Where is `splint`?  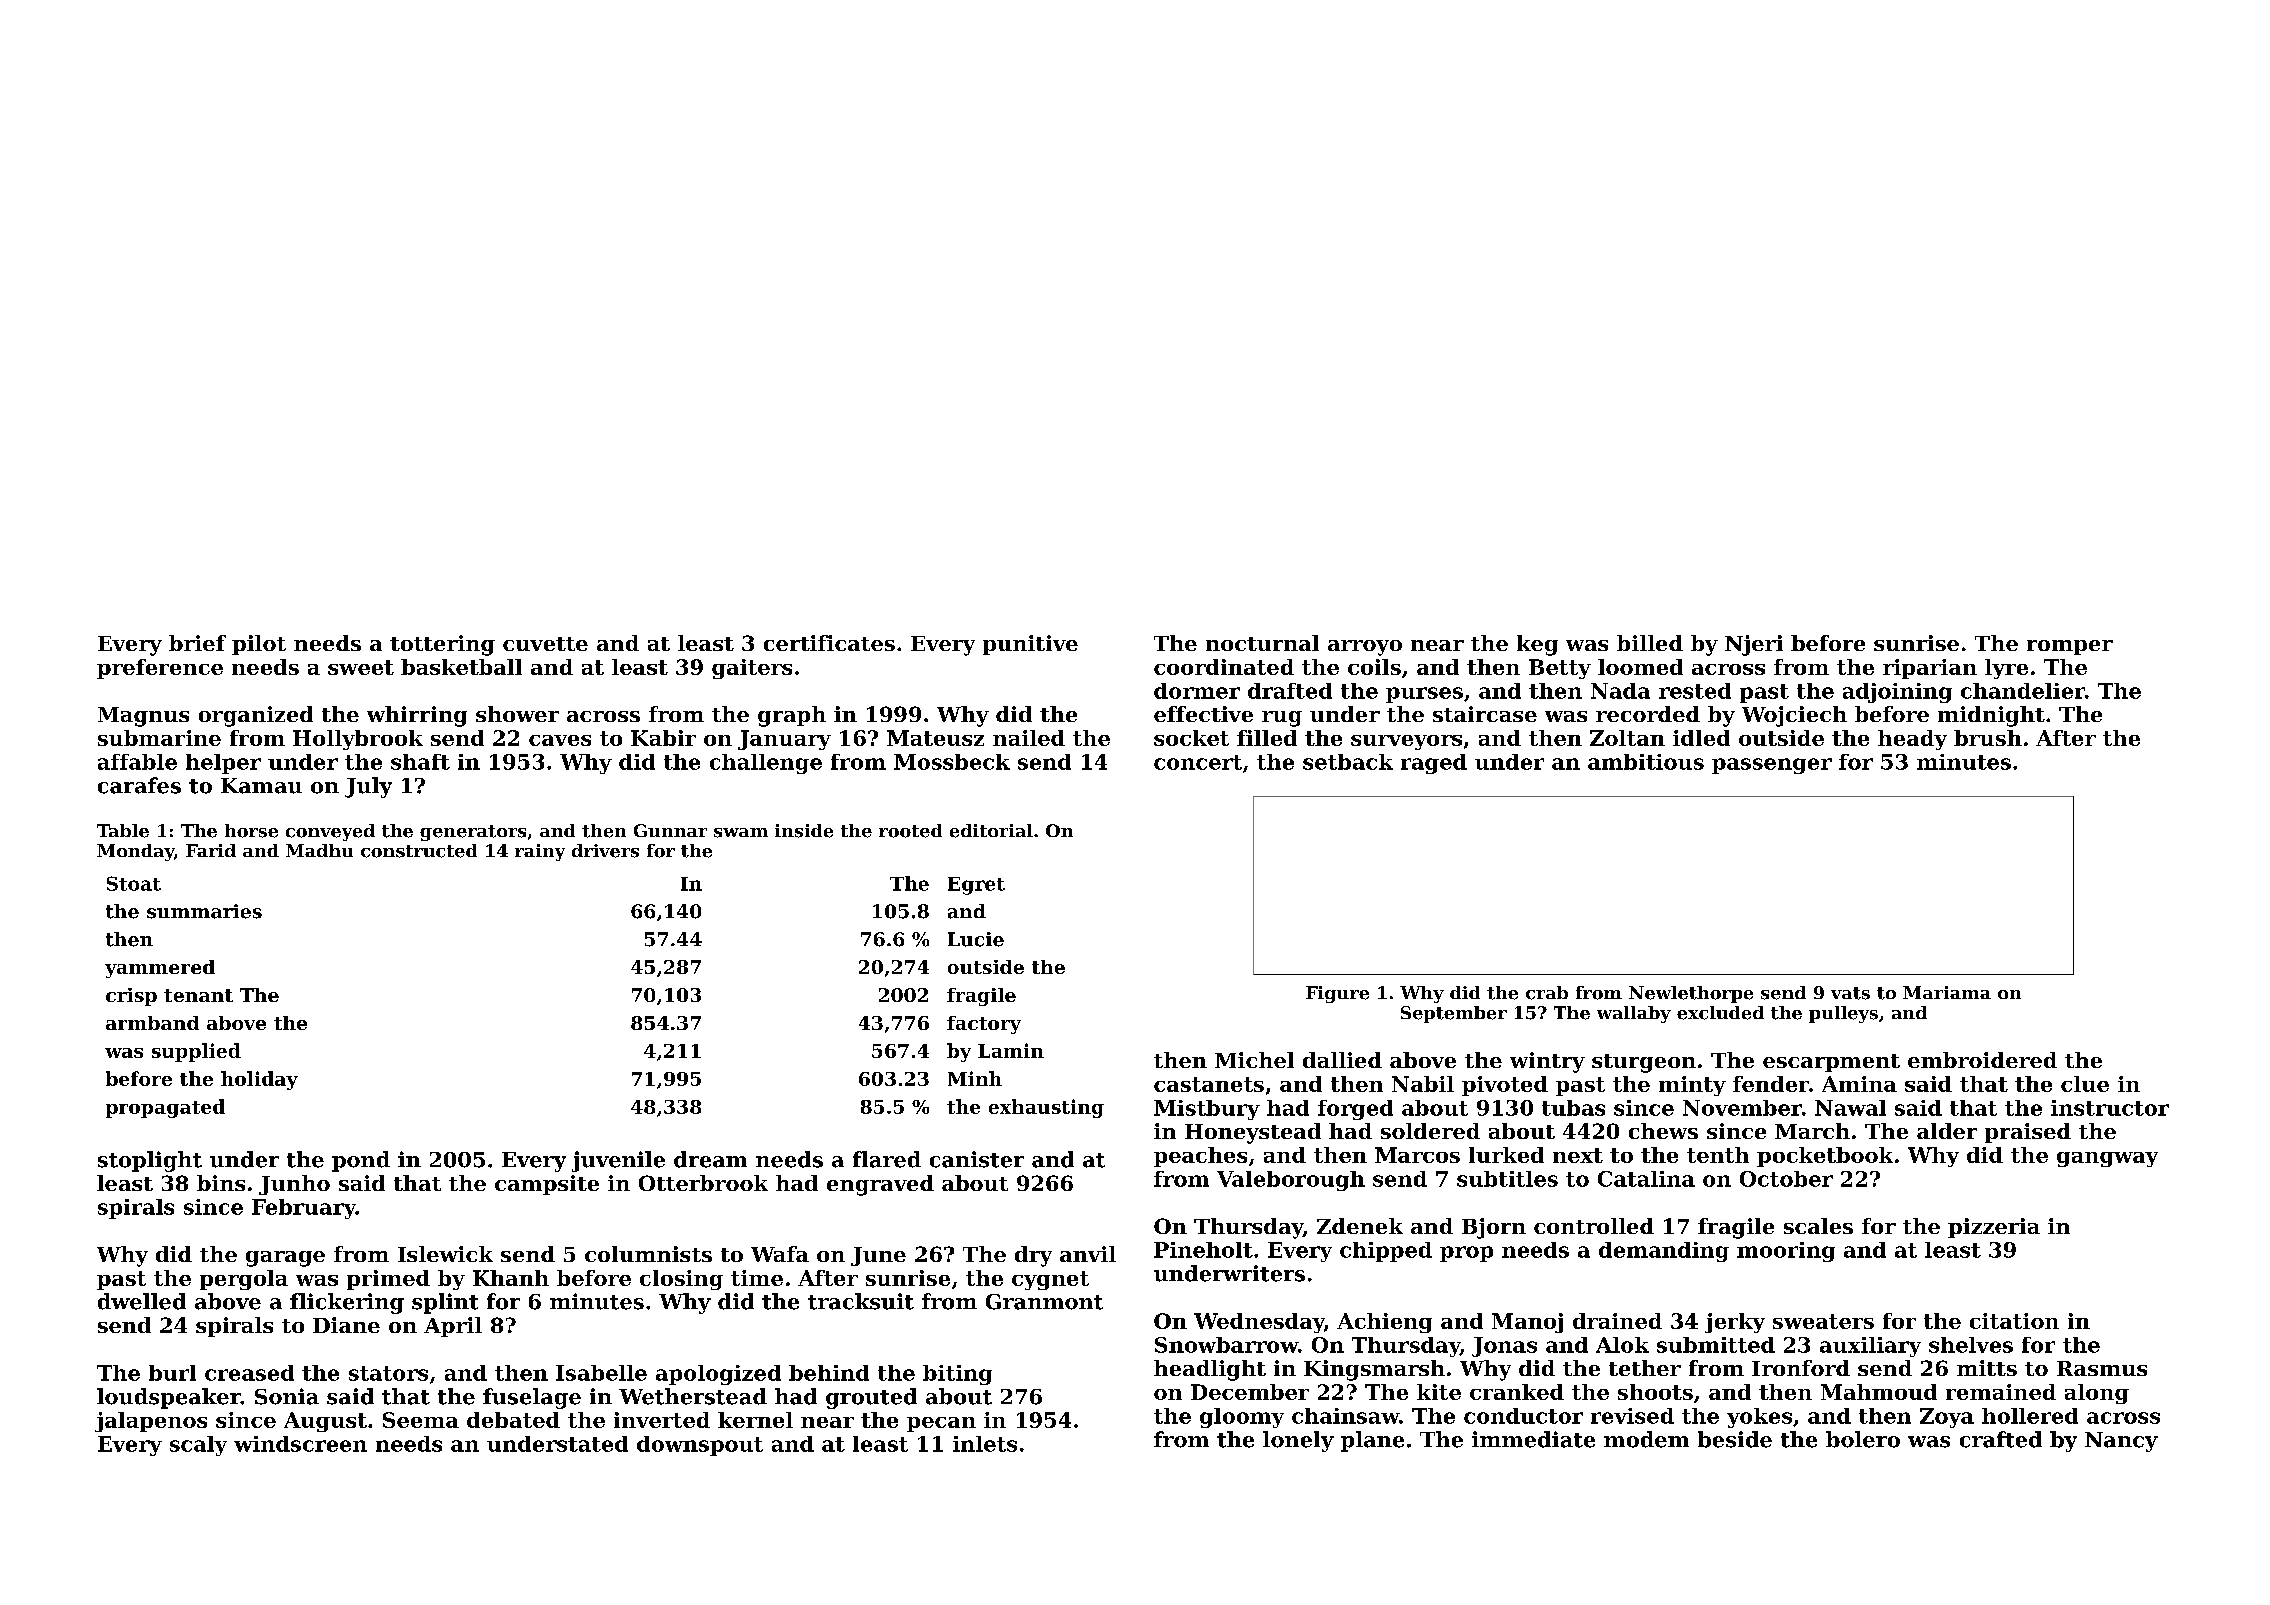 splint is located at coordinates (445, 1303).
